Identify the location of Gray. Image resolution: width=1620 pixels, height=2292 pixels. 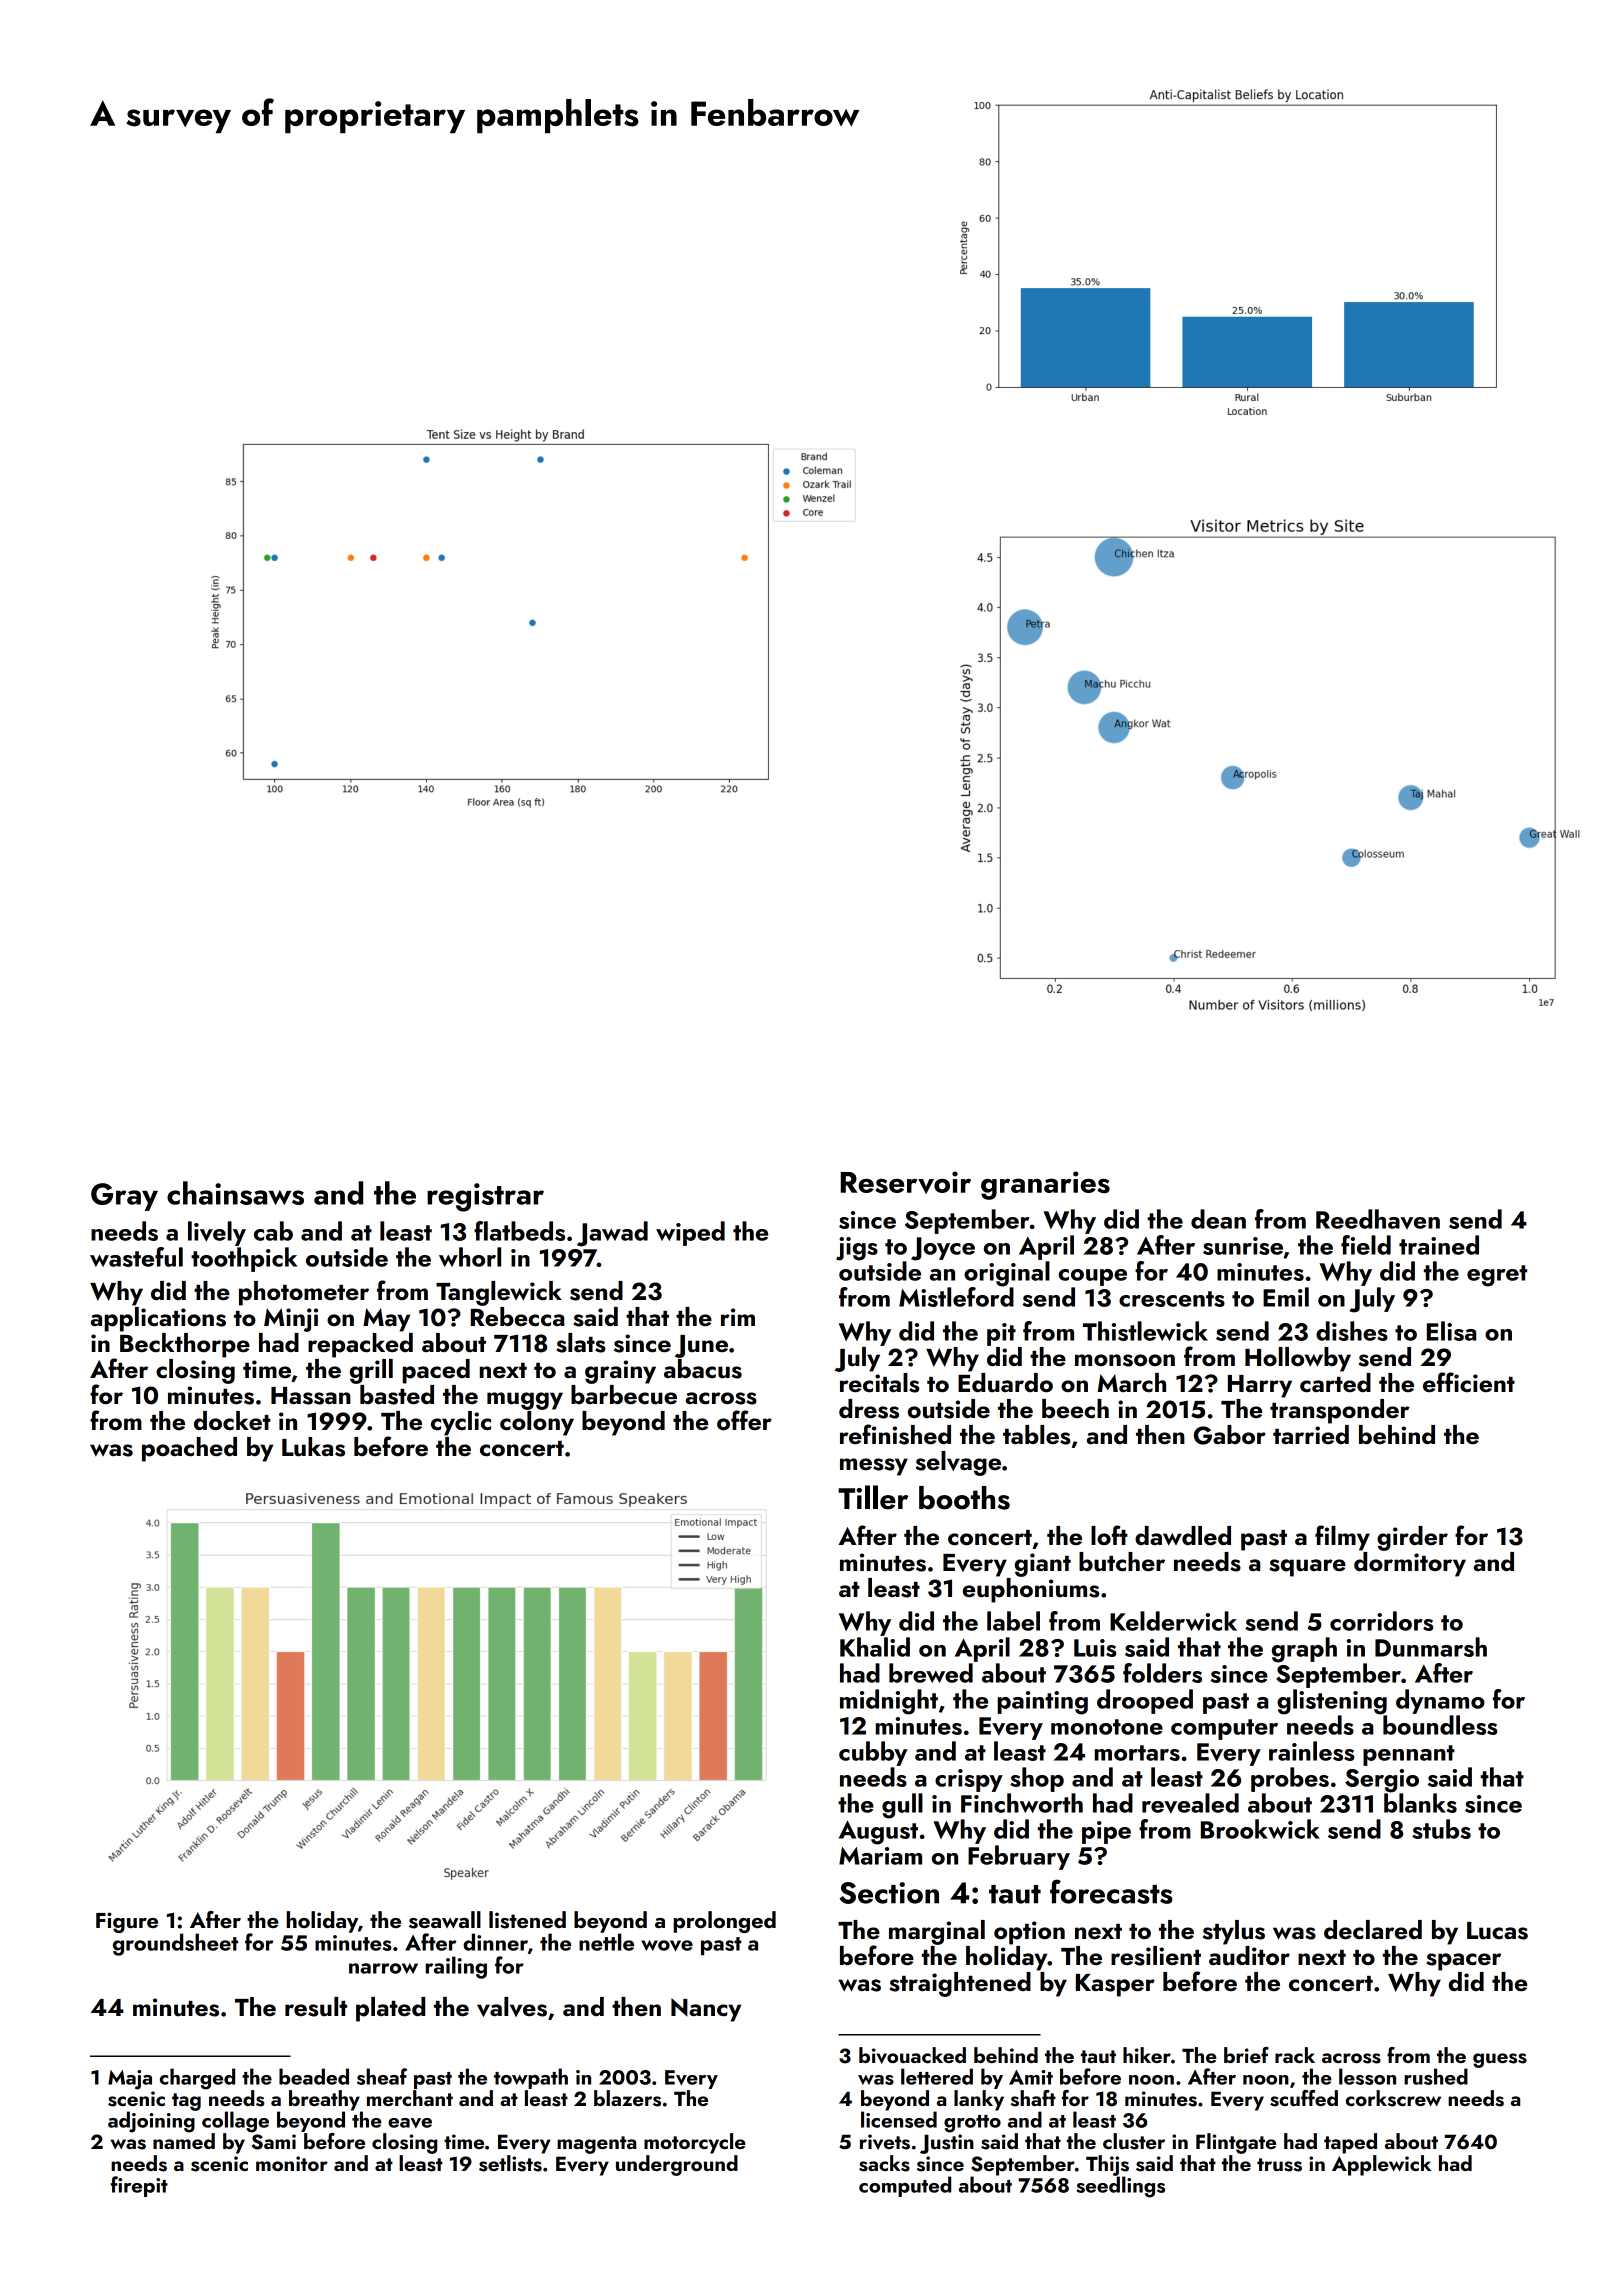
(124, 1197).
